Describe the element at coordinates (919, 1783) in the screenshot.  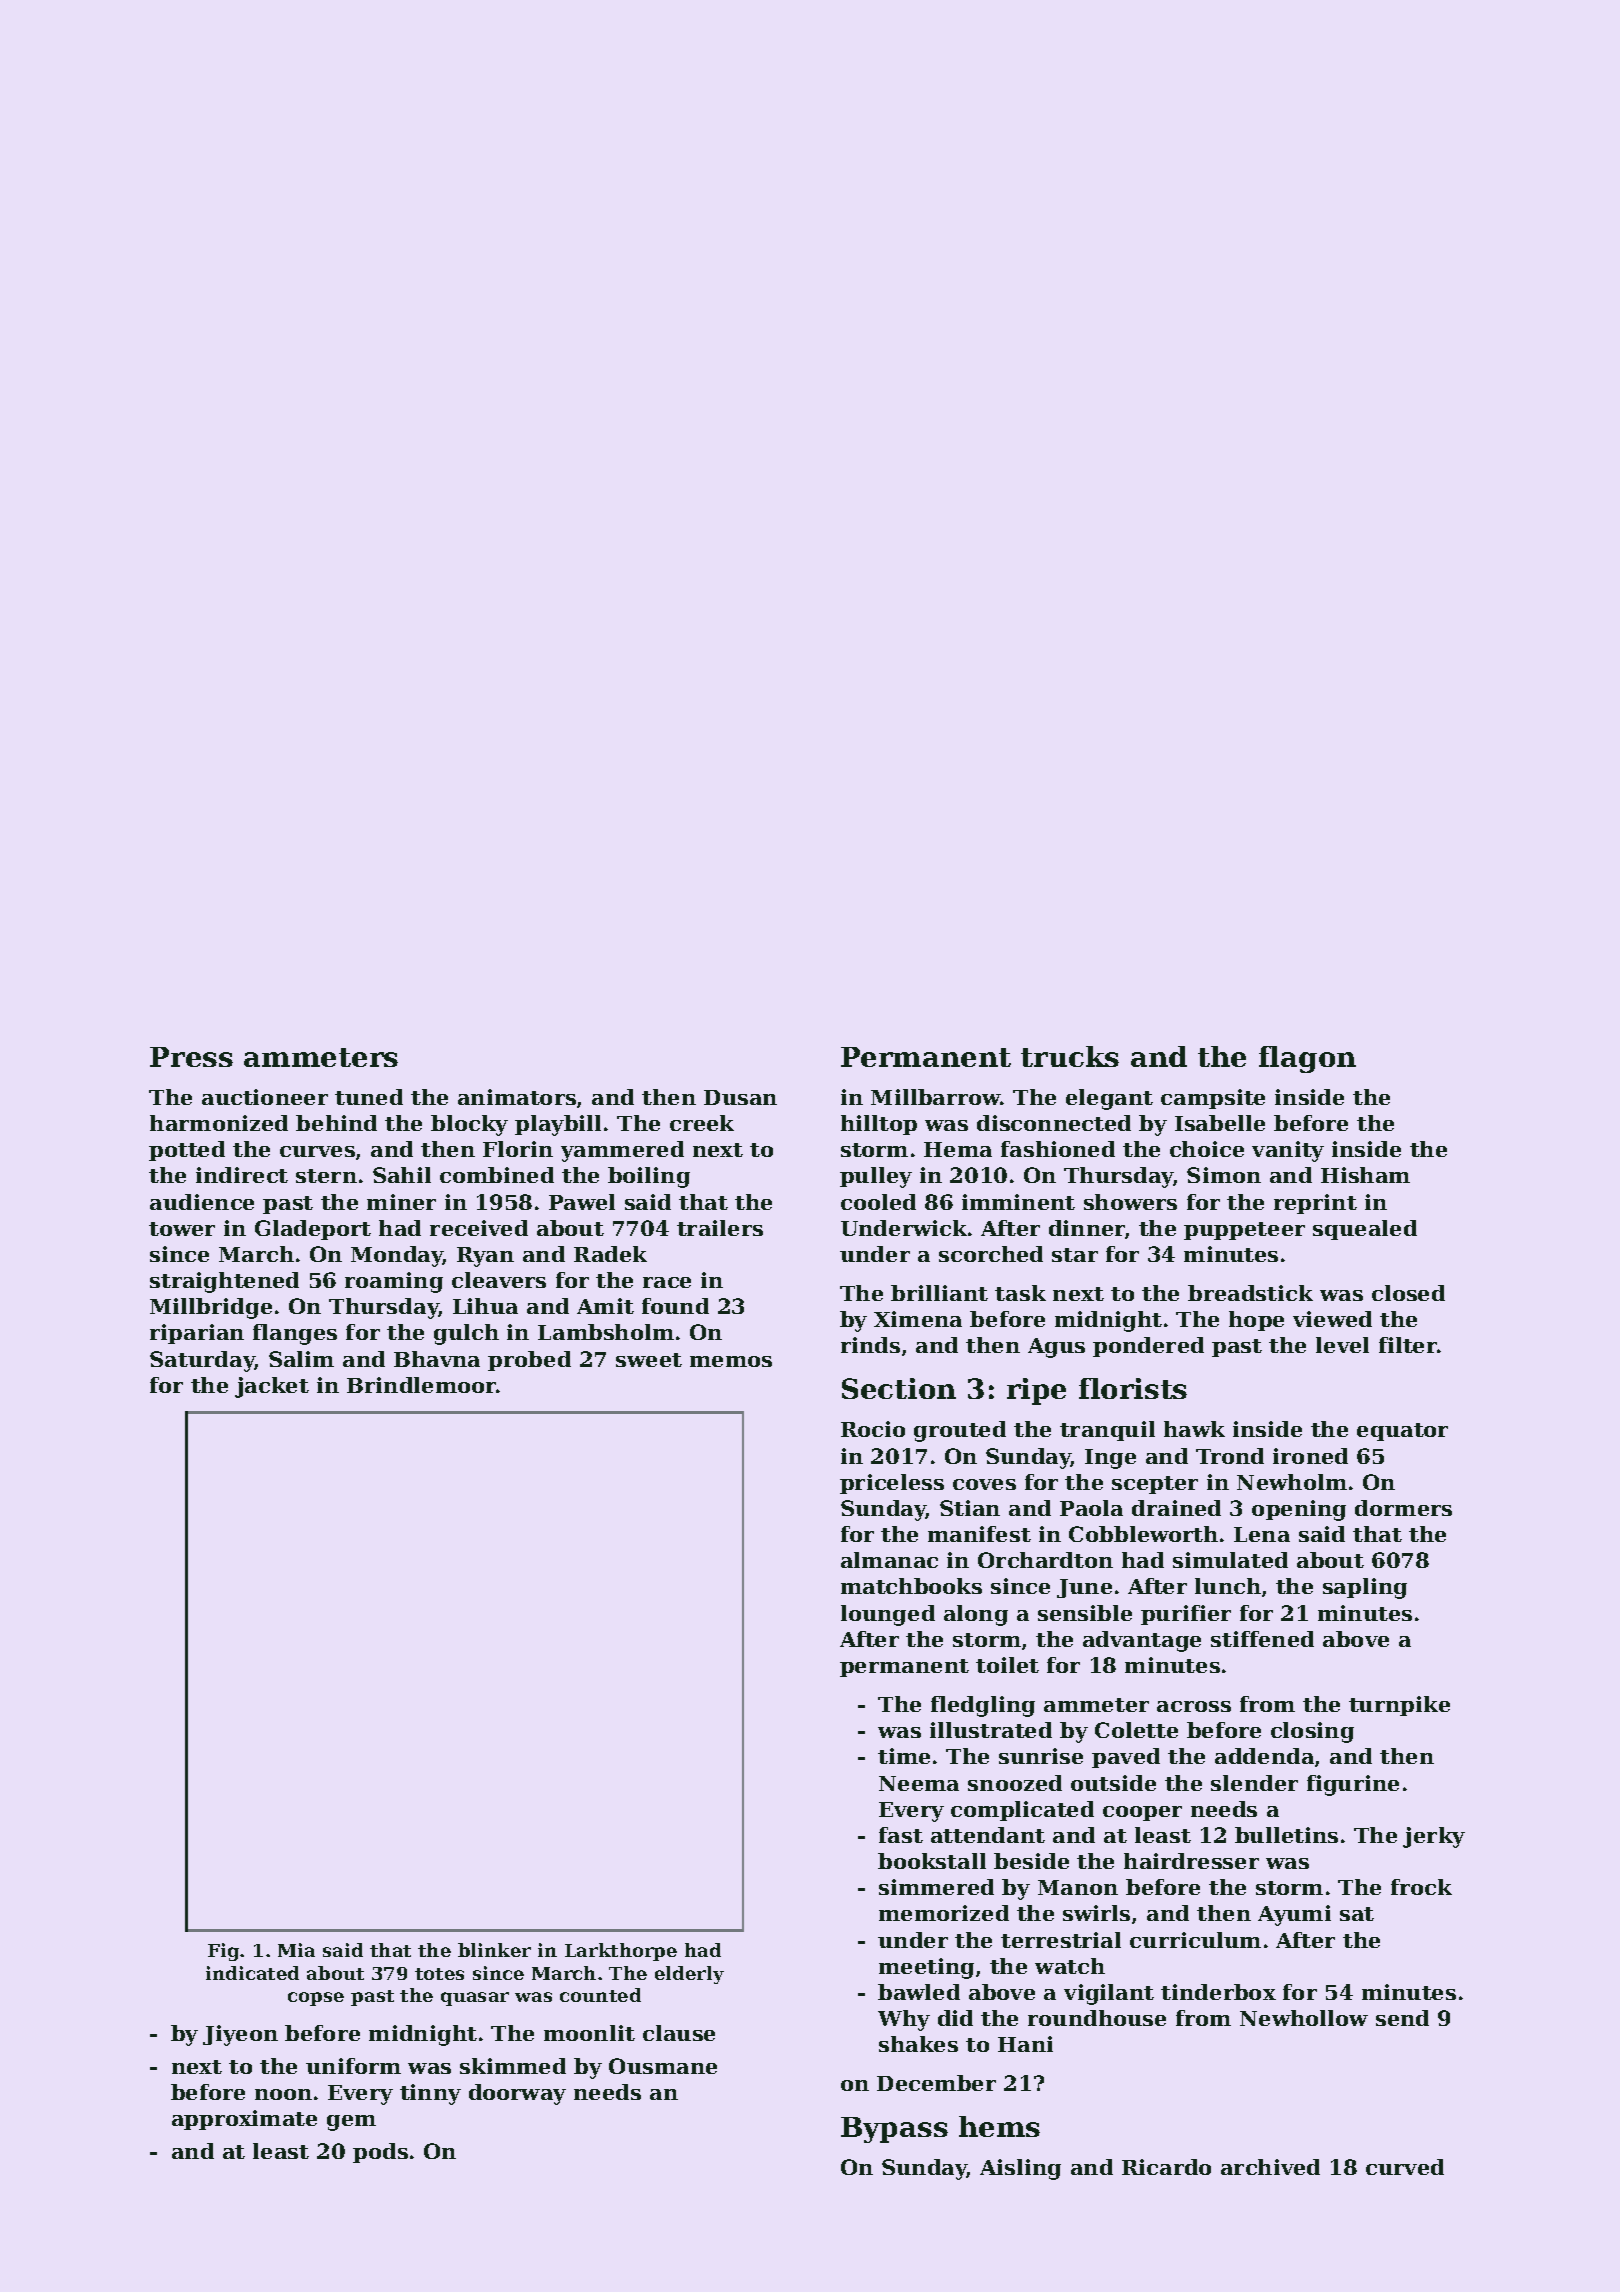
I see `Neema` at that location.
